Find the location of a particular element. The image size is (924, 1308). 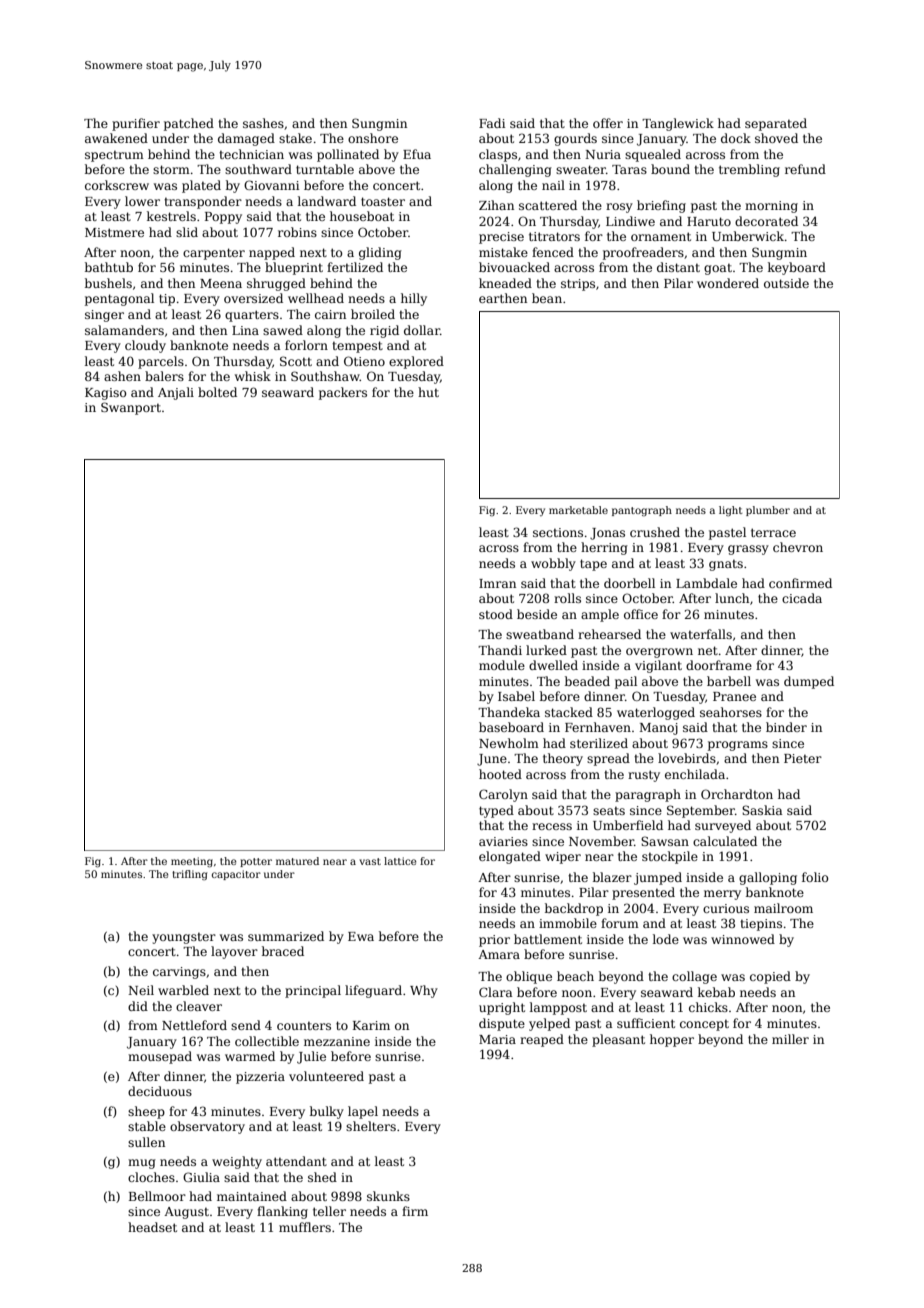

skunks is located at coordinates (388, 1196).
